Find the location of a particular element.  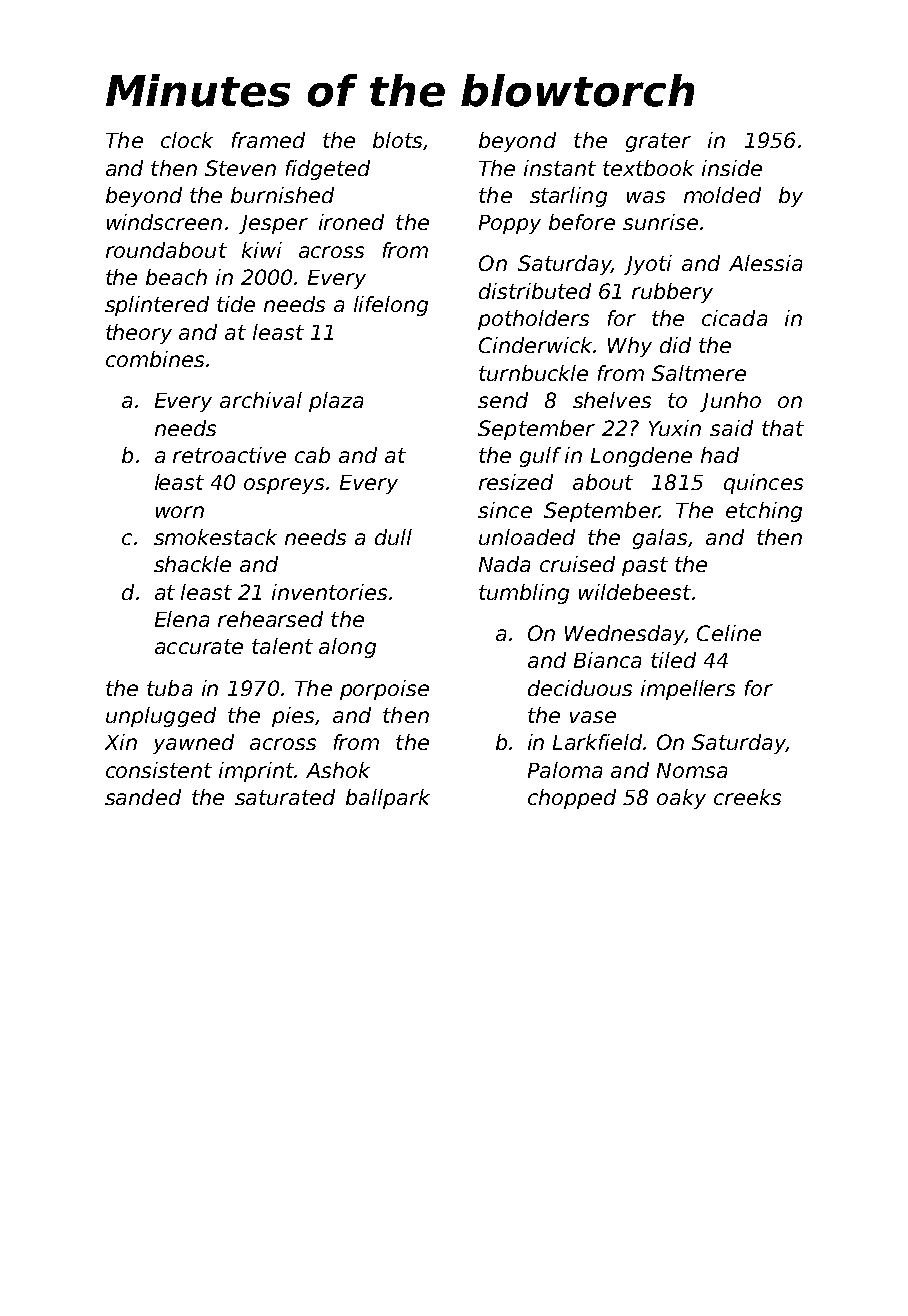

resized is located at coordinates (516, 482).
